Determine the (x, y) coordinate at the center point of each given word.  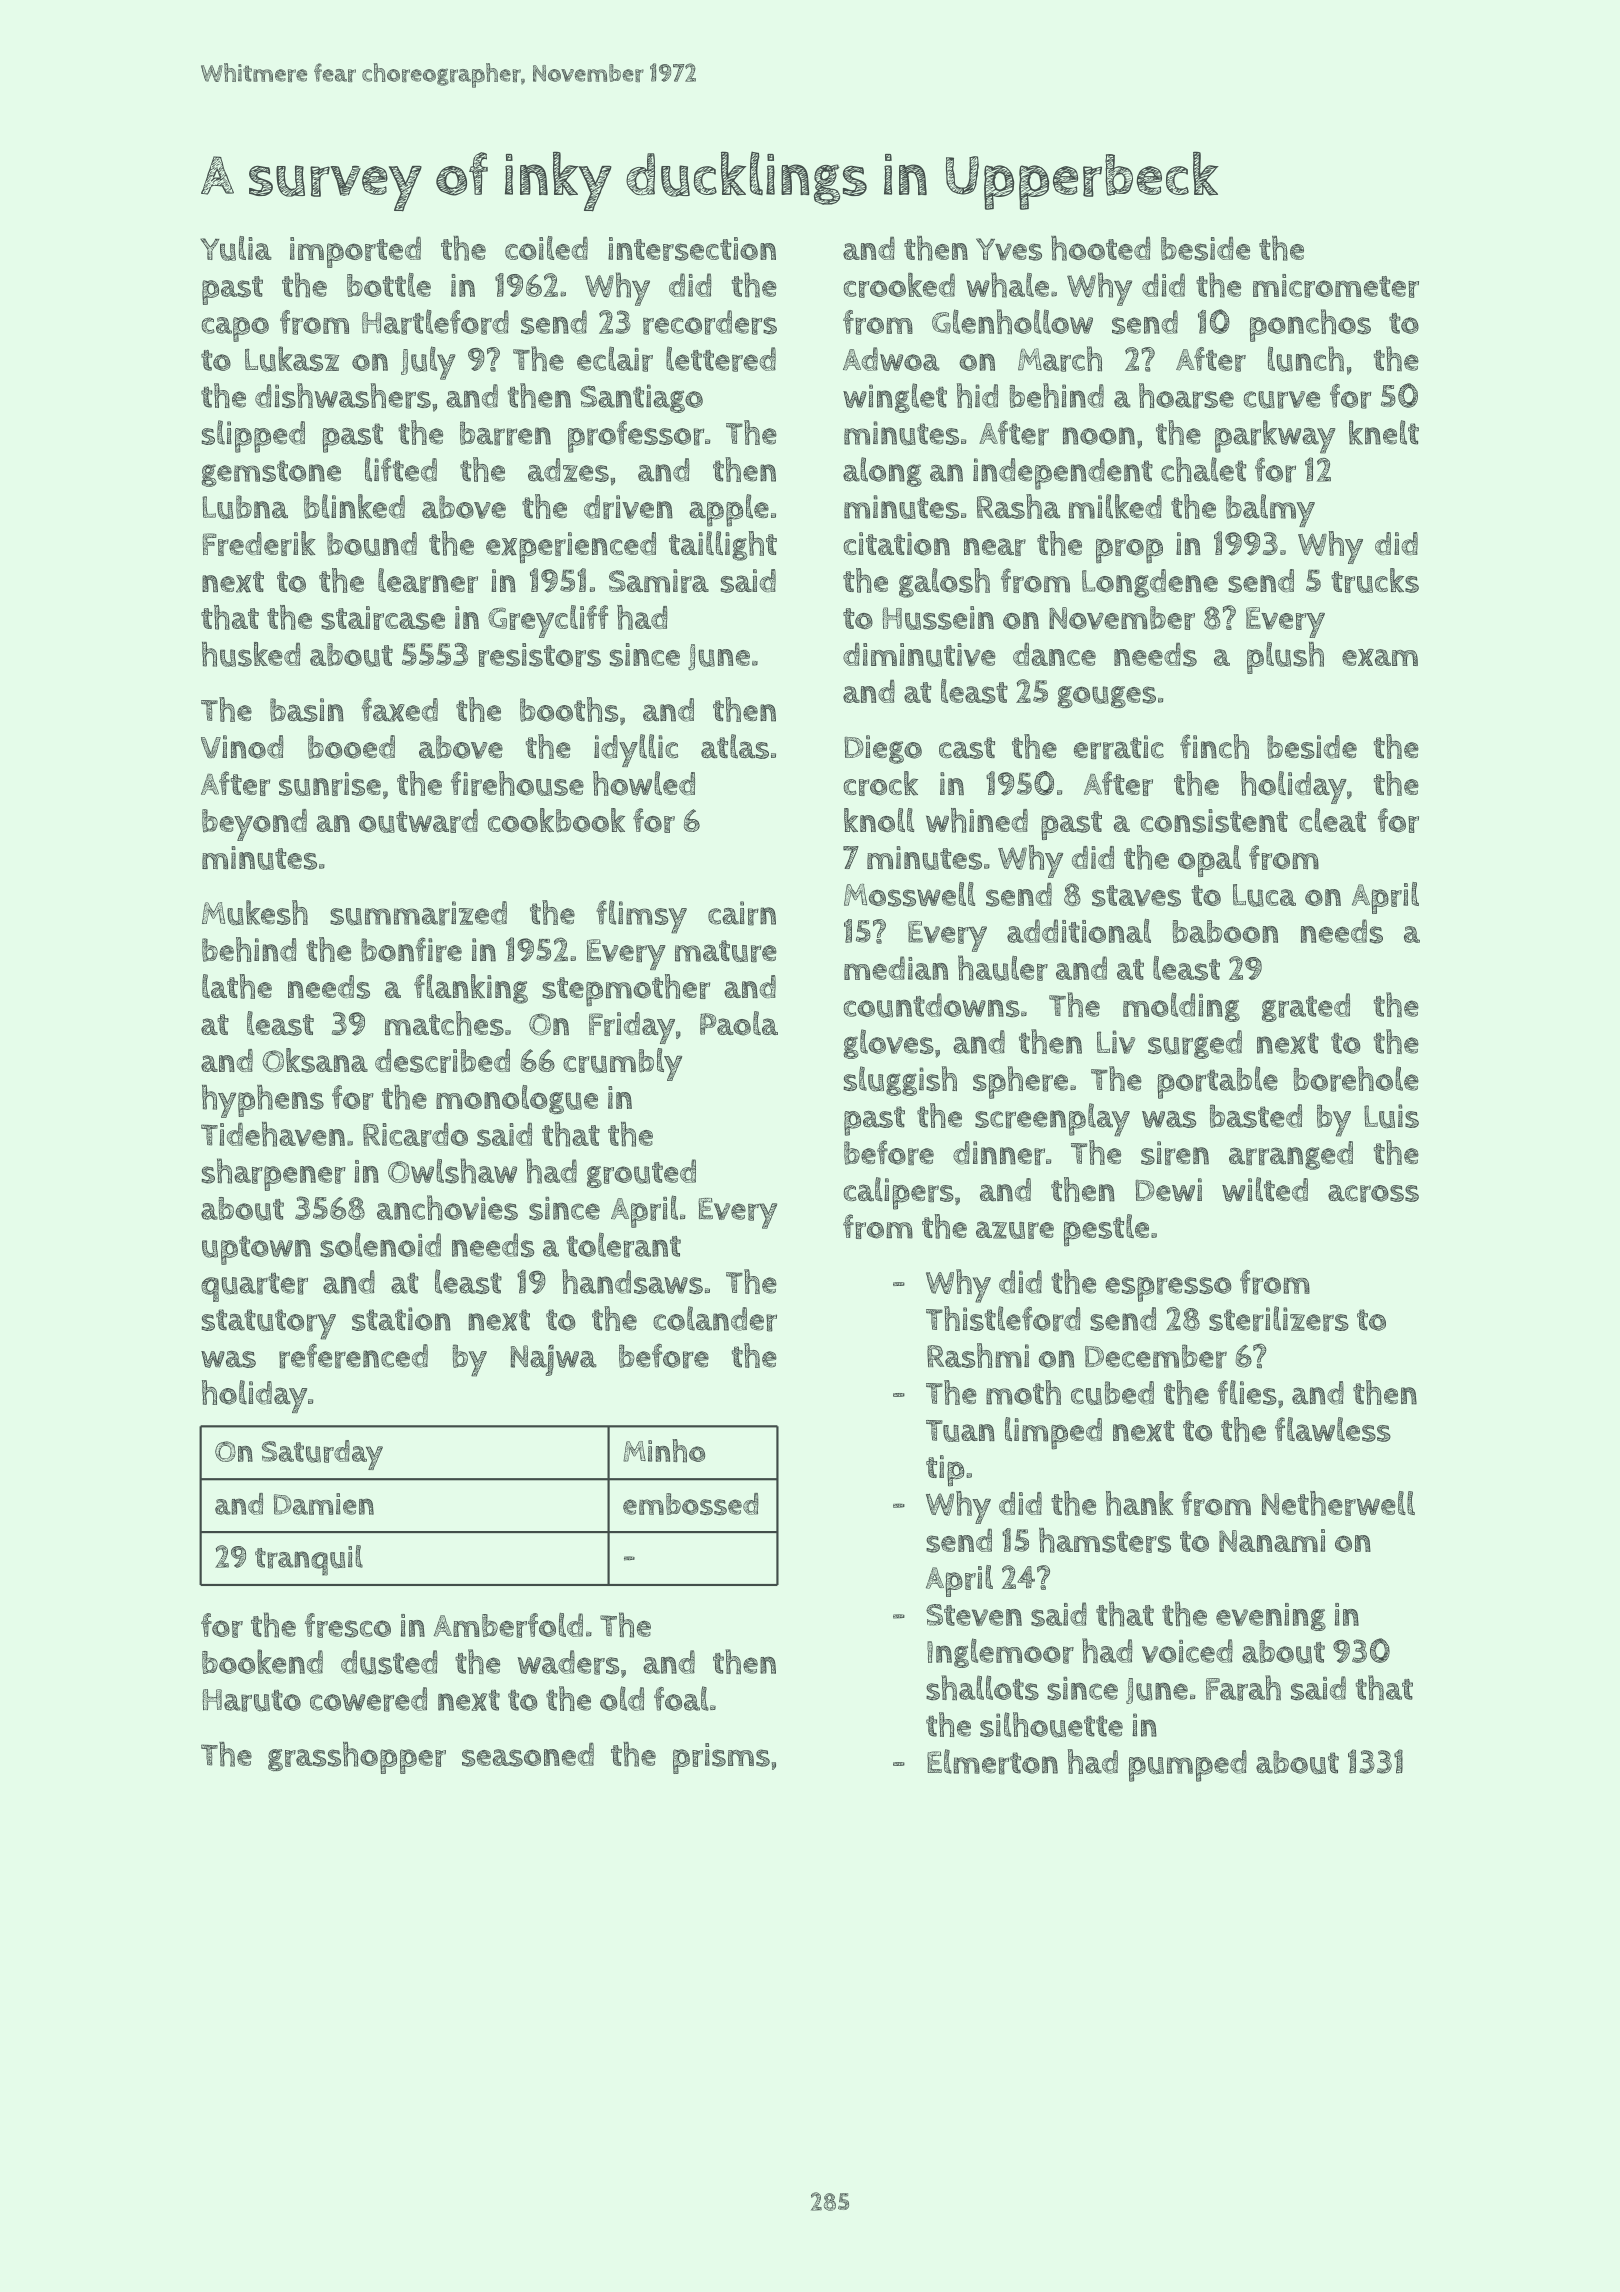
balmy (1270, 510)
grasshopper (357, 1757)
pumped (1188, 1766)
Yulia (236, 248)
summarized (418, 913)
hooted (1101, 248)
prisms (721, 1758)
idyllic (636, 750)
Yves (1009, 249)
